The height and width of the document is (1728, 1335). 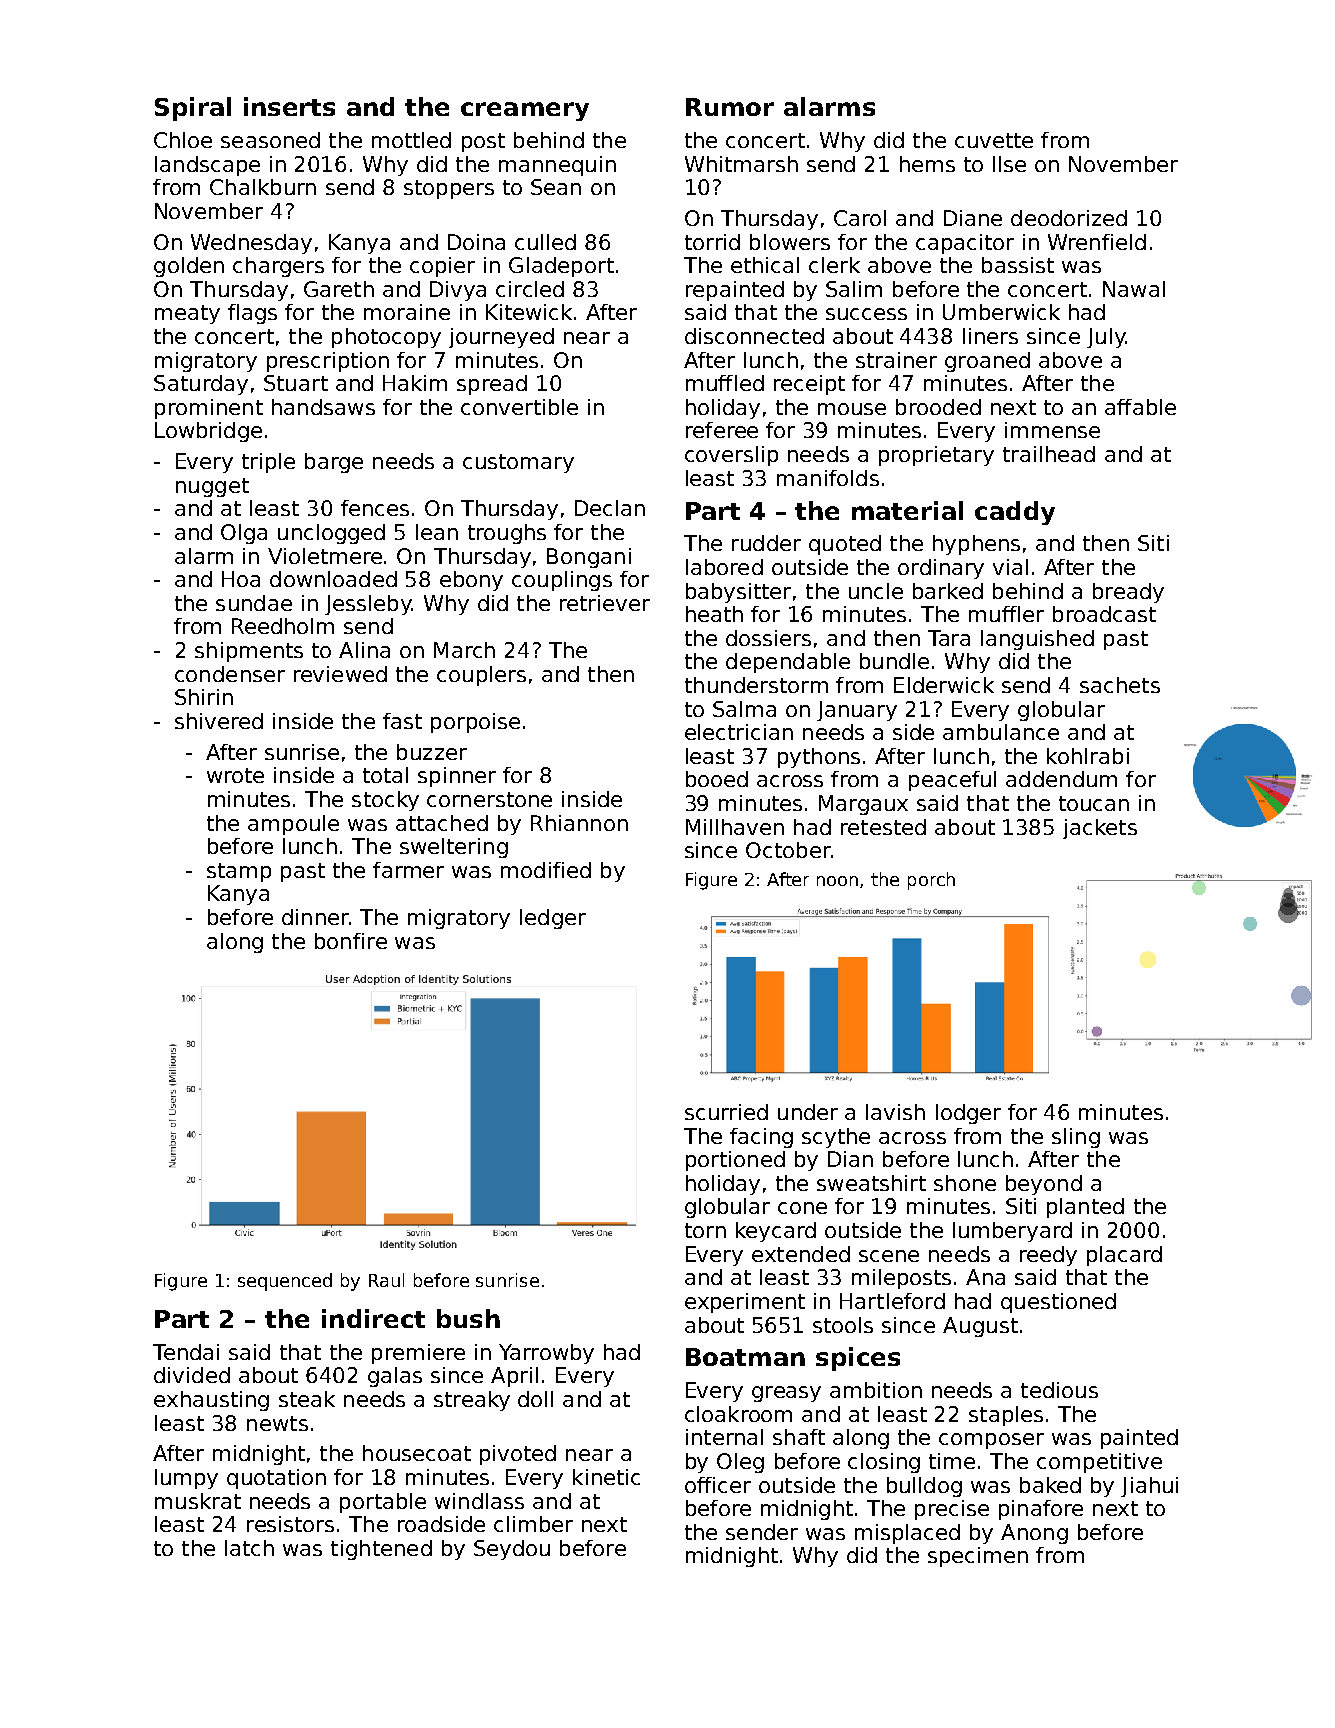 I want to click on torn, so click(x=705, y=1230).
